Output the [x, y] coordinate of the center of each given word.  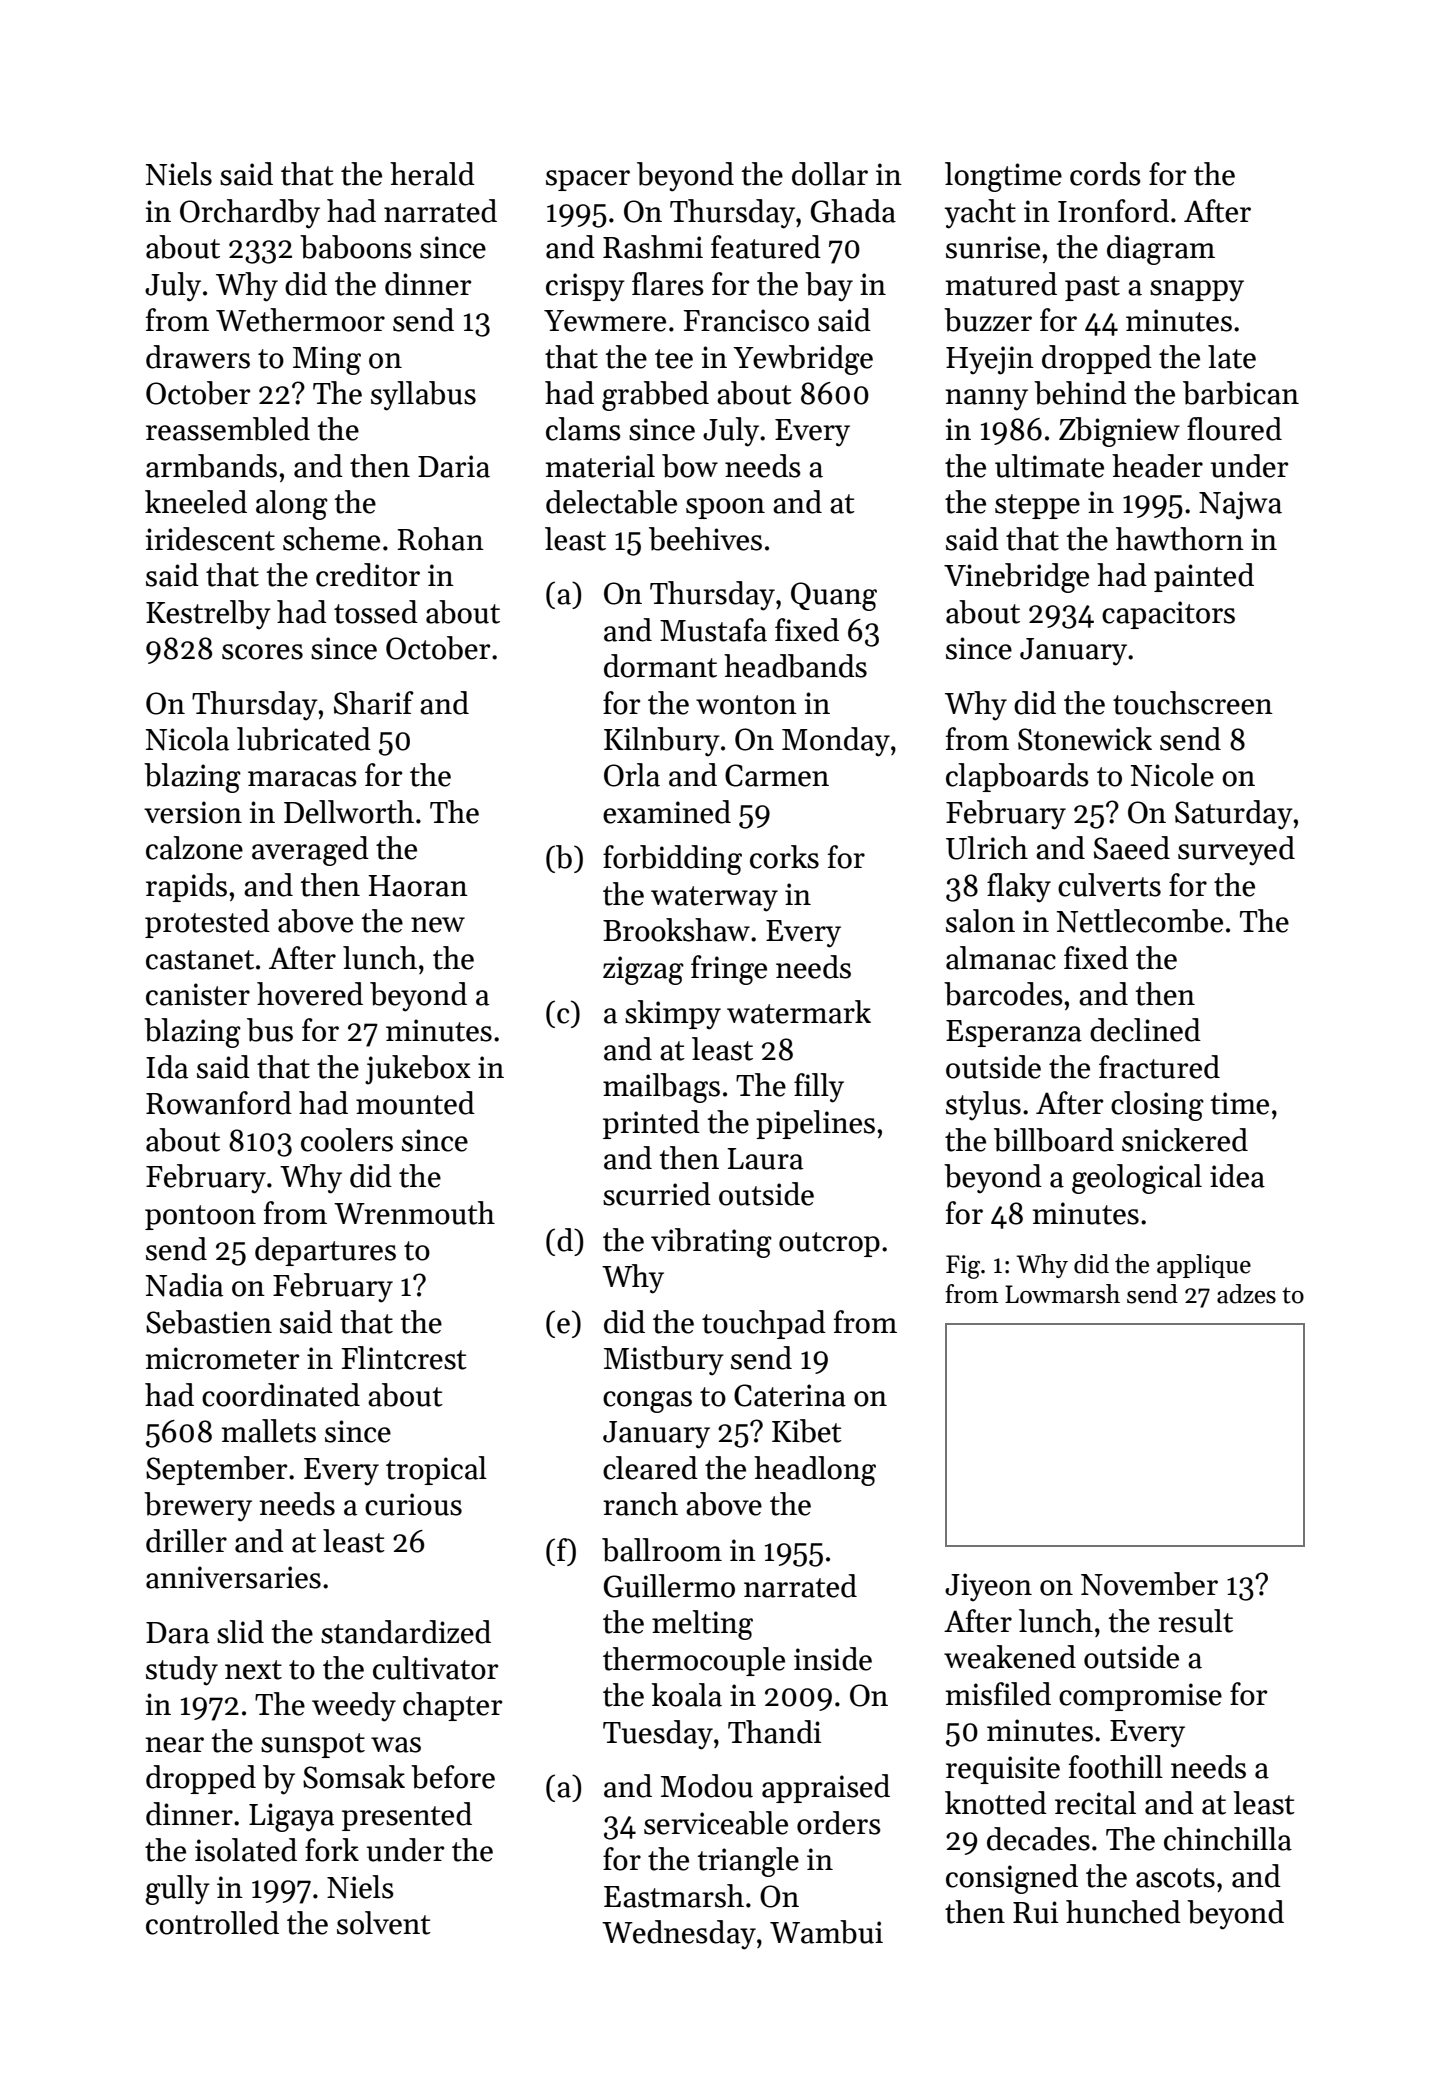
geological [1137, 1179]
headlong [815, 1471]
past [1092, 288]
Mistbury [664, 1361]
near [174, 1745]
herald [432, 174]
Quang [834, 596]
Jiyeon [988, 1587]
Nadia [184, 1285]
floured [1234, 429]
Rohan [440, 539]
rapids [186, 887]
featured [766, 247]
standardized [406, 1632]
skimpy [673, 1015]
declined [1145, 1030]
